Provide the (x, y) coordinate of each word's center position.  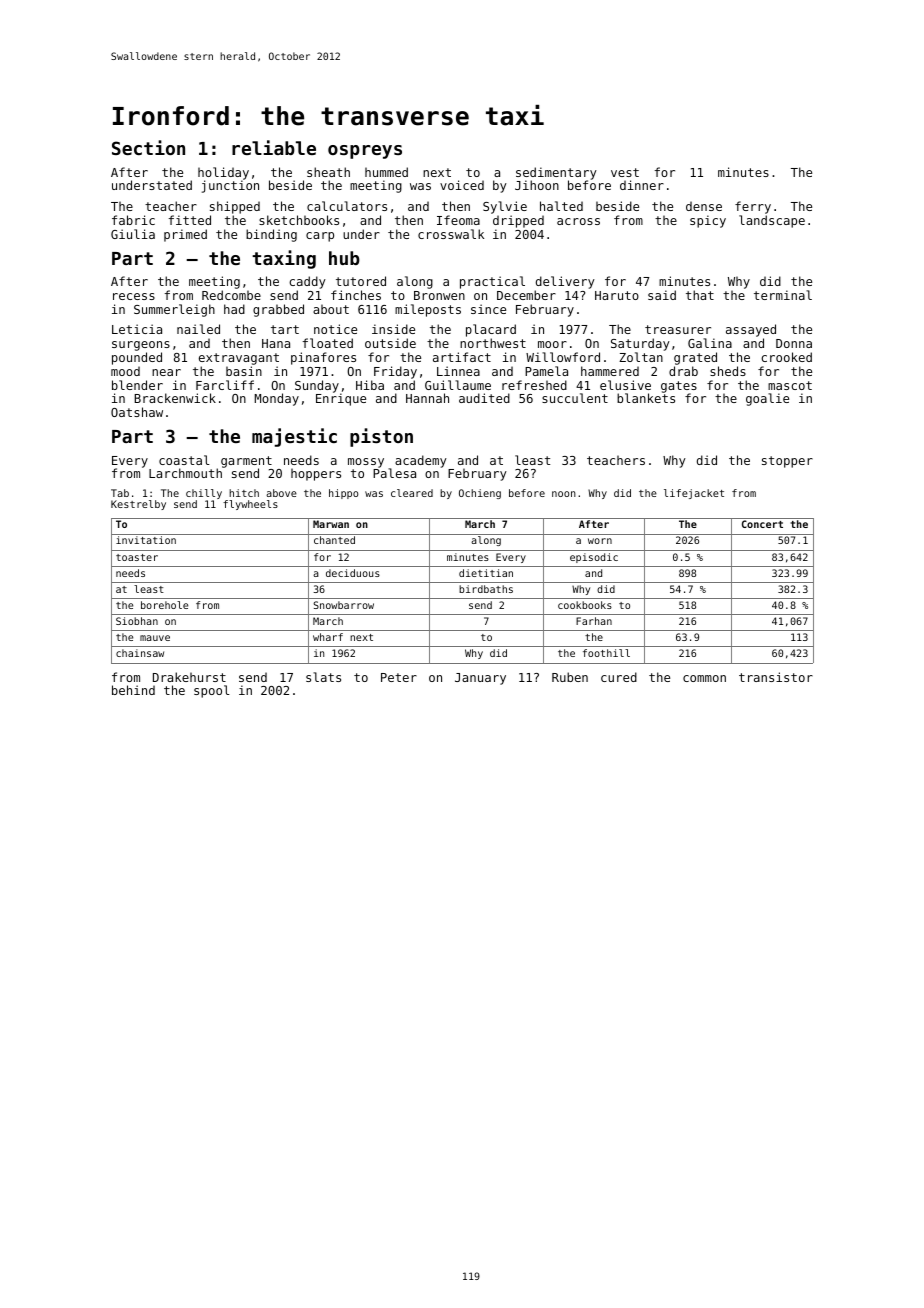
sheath (328, 172)
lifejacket (694, 494)
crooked (786, 357)
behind (133, 690)
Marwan (331, 524)
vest (625, 172)
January (480, 679)
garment (246, 462)
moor (552, 344)
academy (421, 461)
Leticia (137, 329)
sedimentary (556, 174)
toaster (137, 557)
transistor (776, 677)
